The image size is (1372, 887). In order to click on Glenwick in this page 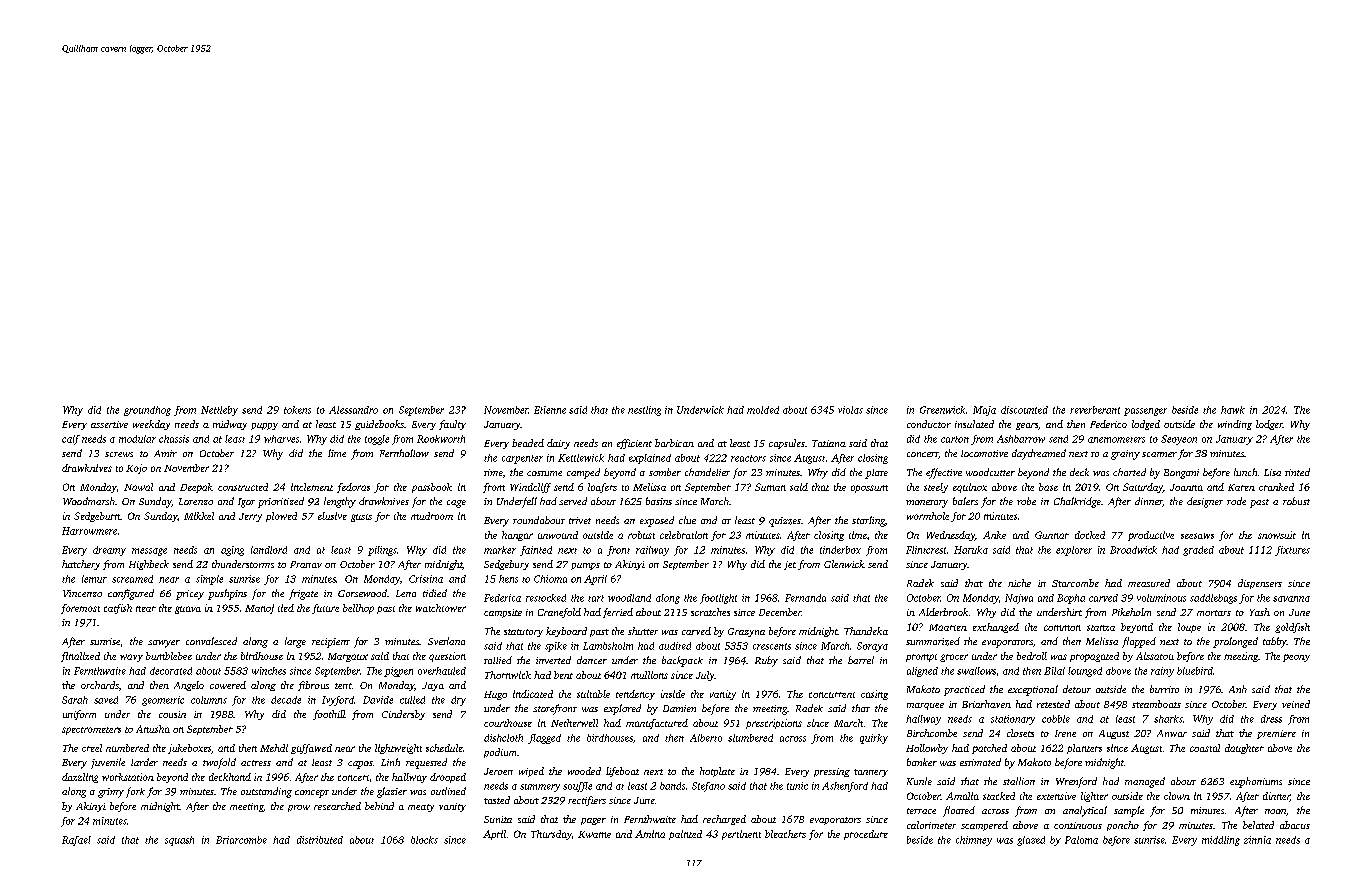, I will do `click(844, 564)`.
